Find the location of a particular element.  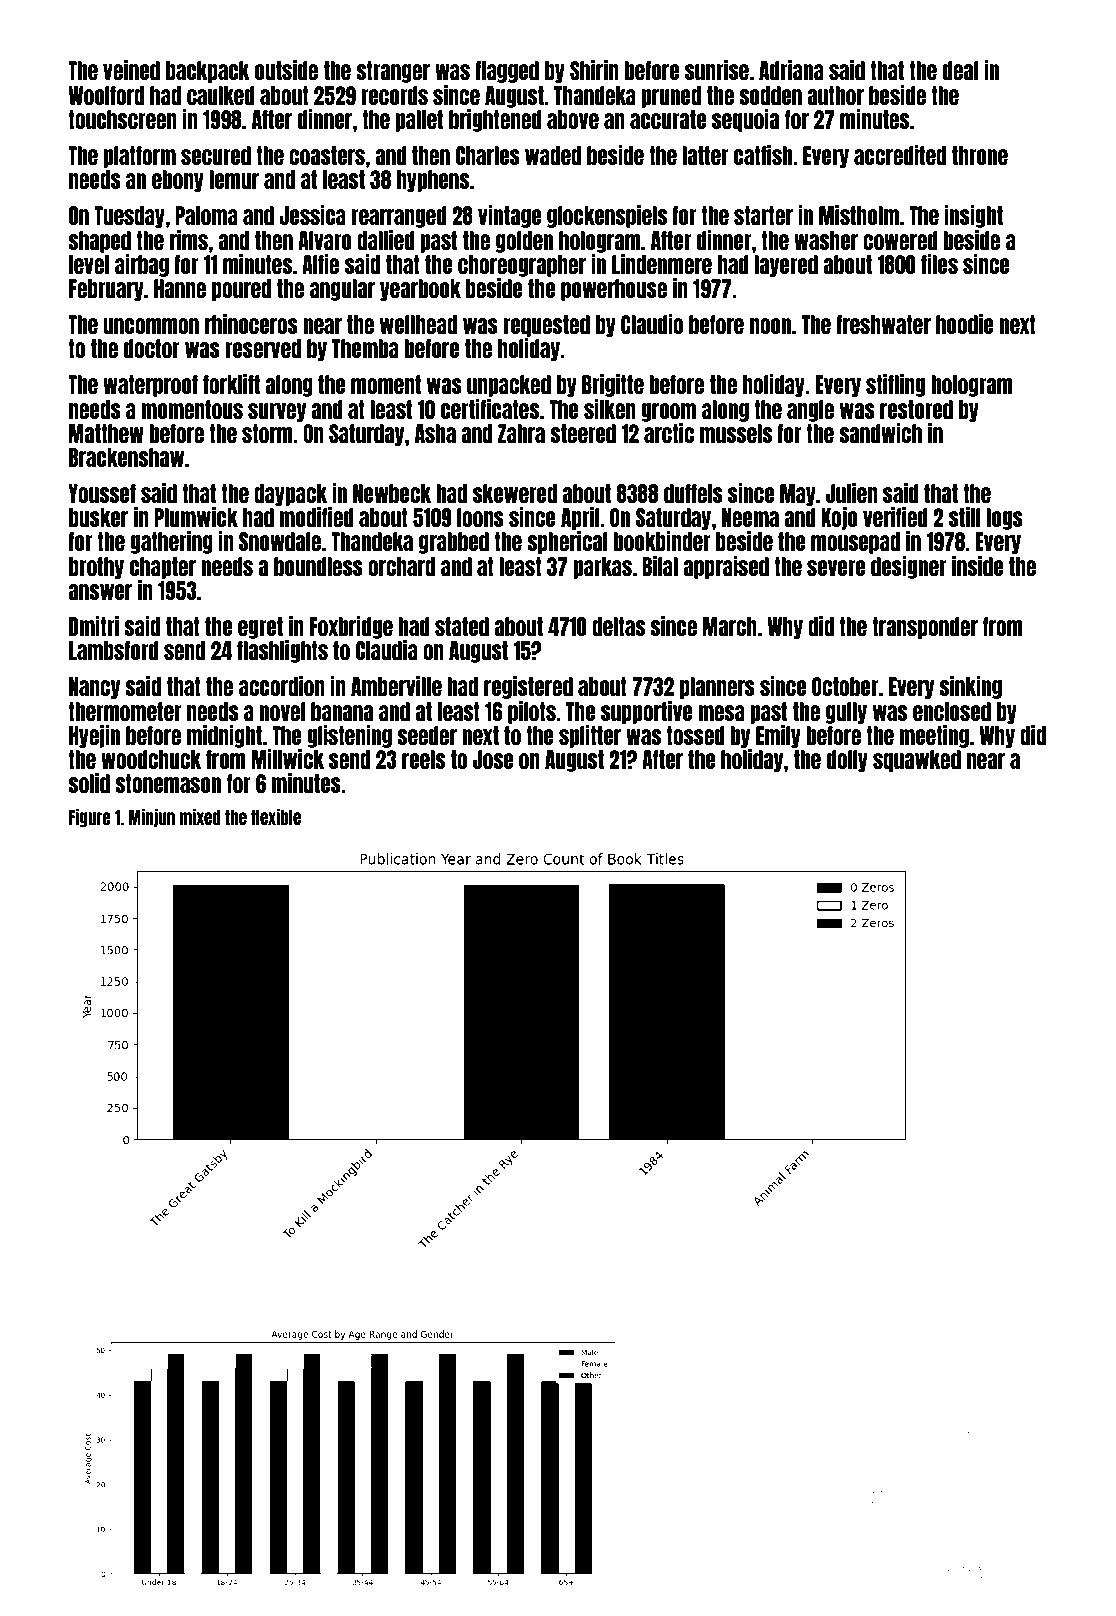

hoodie is located at coordinates (964, 324).
